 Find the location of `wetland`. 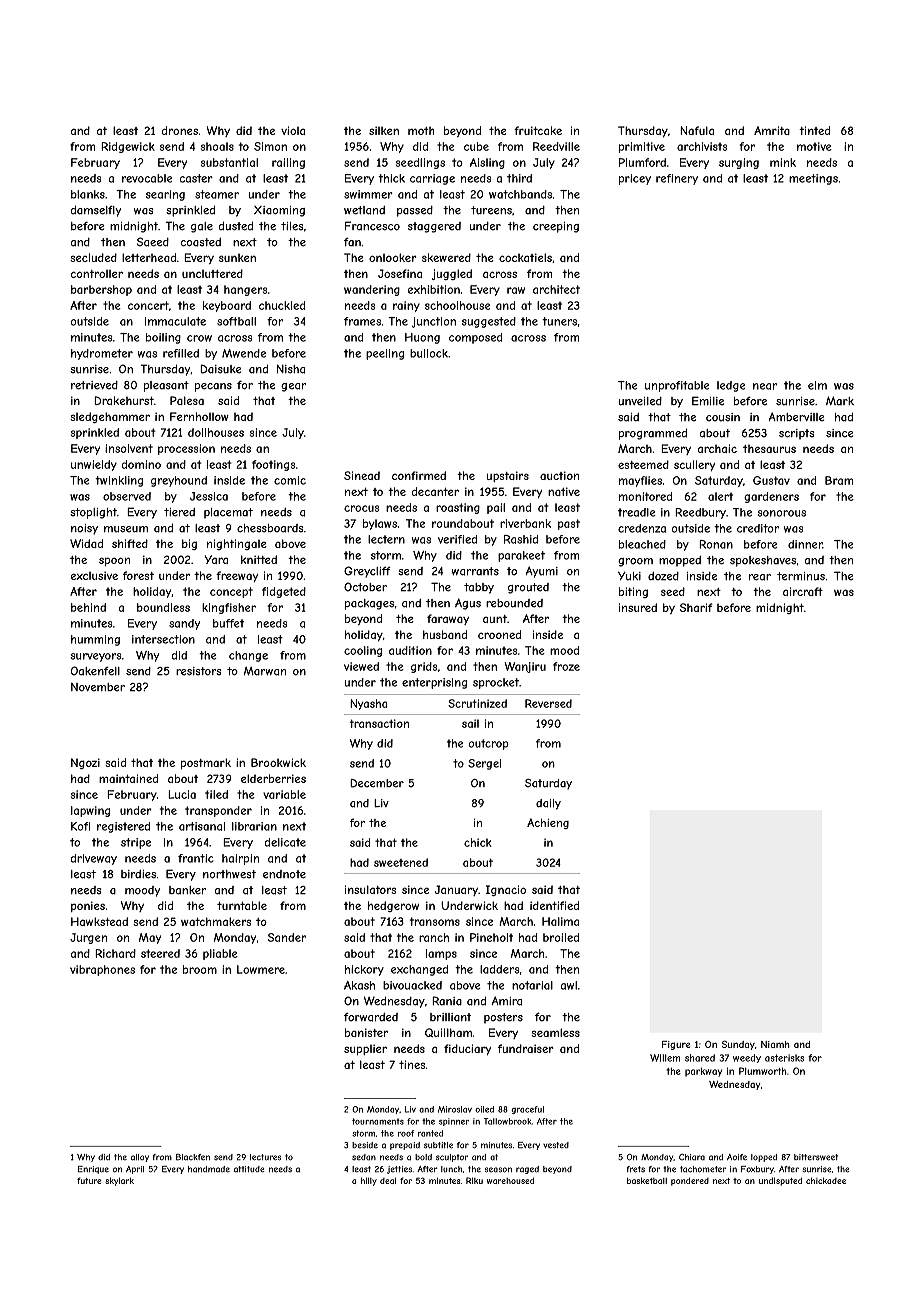

wetland is located at coordinates (364, 210).
